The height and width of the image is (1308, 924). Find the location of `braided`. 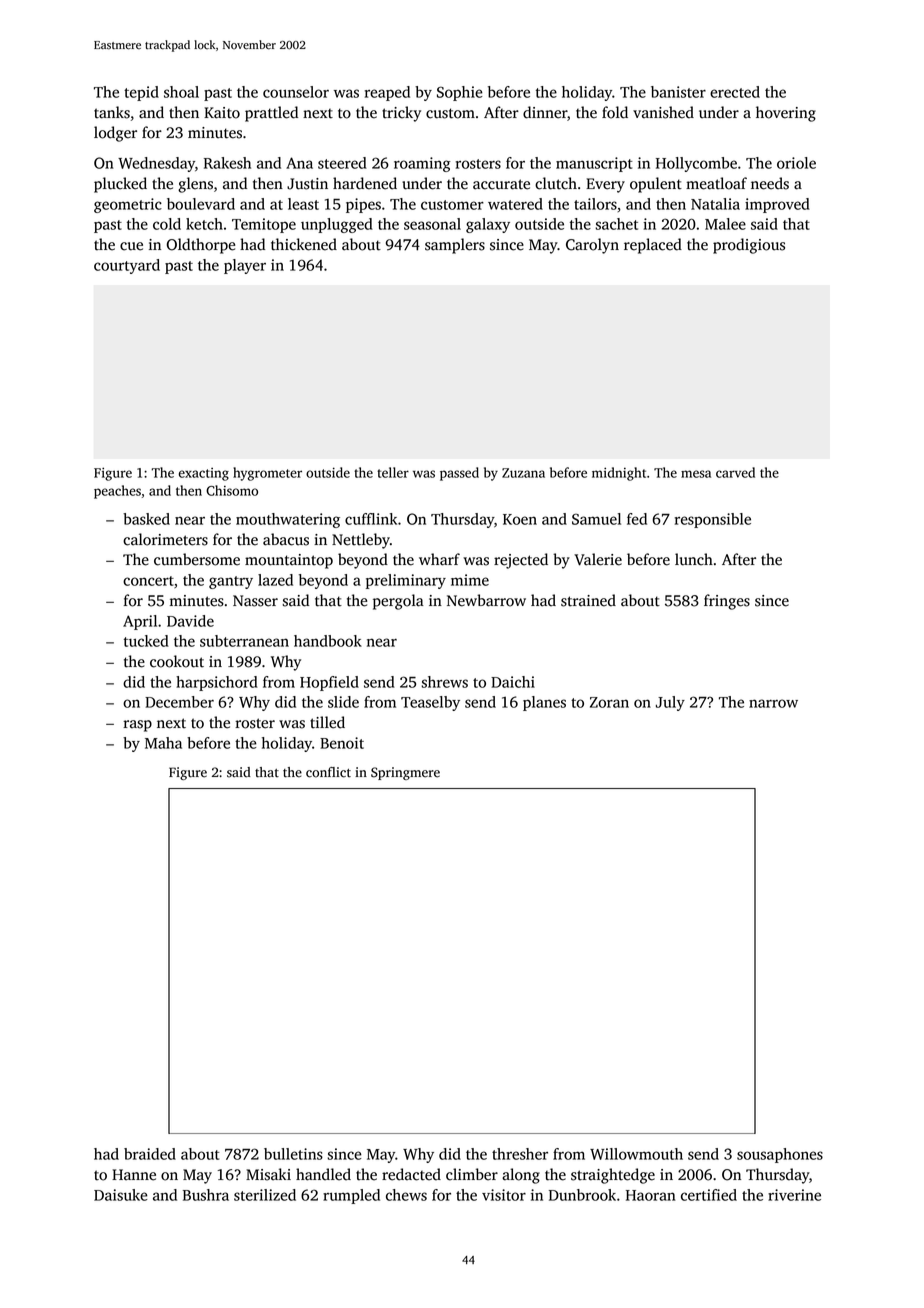

braided is located at coordinates (150, 1154).
